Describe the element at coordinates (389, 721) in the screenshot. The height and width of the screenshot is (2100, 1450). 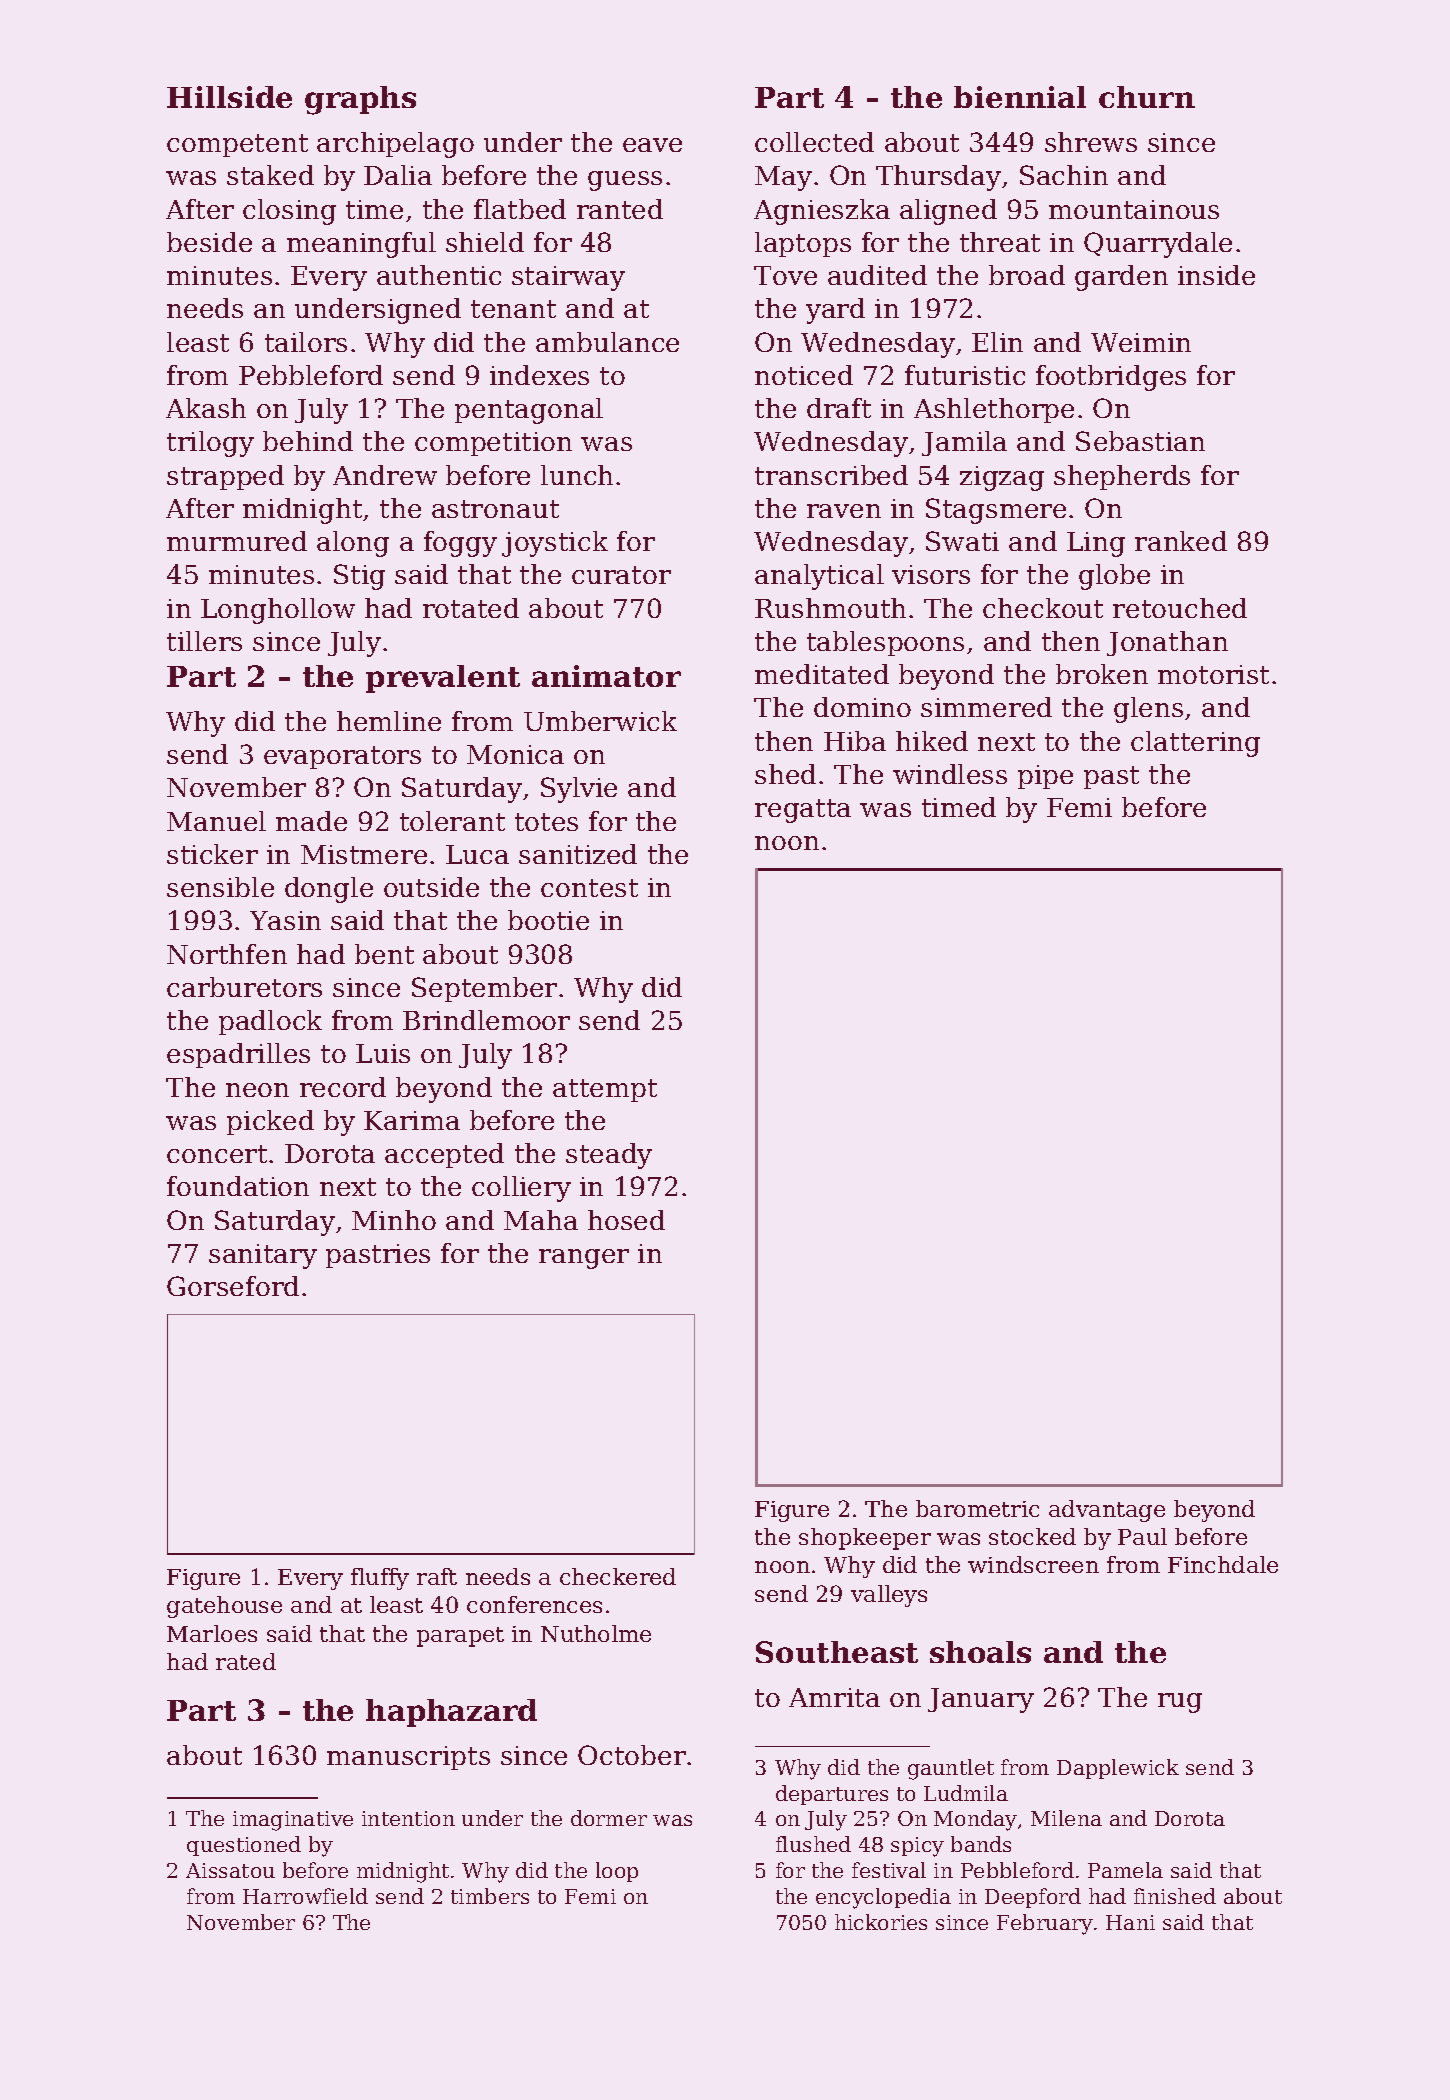
I see `hemline` at that location.
